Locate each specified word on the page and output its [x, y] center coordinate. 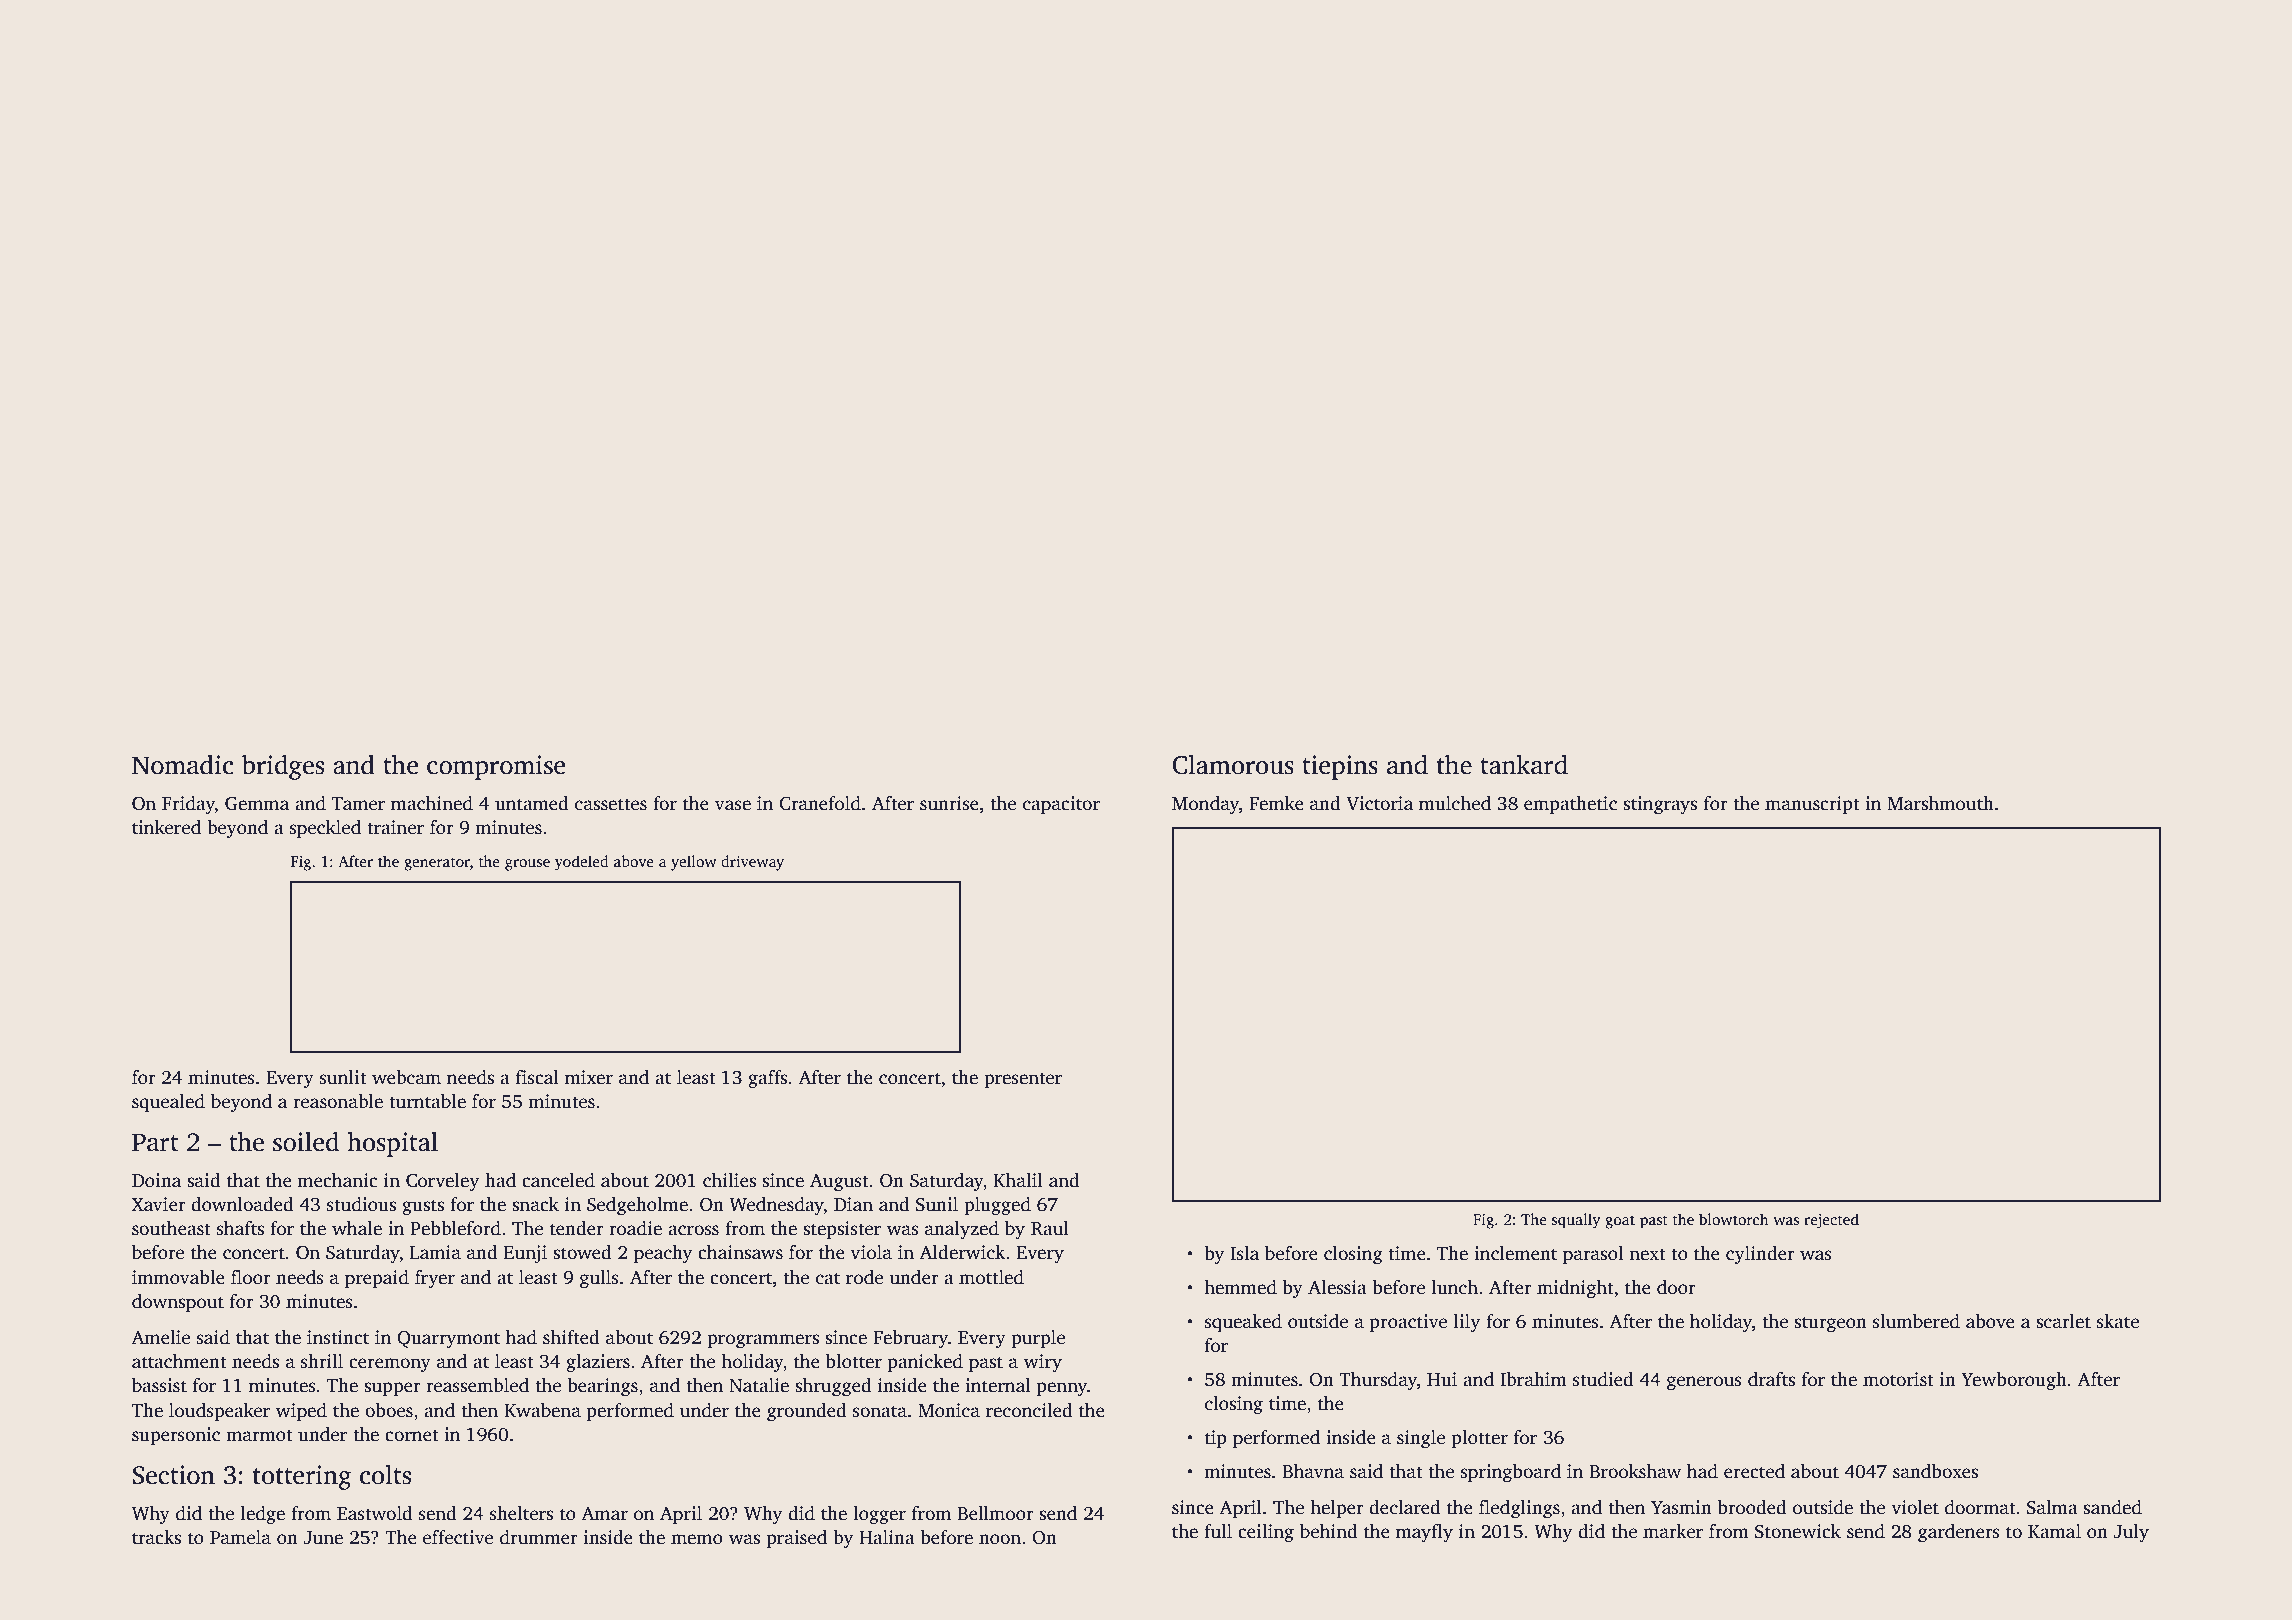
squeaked [1243, 1323]
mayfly [1424, 1533]
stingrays [1660, 805]
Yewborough [2014, 1381]
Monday [1205, 805]
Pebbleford [455, 1228]
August [839, 1182]
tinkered [166, 827]
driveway [752, 863]
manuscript [1812, 805]
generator [437, 864]
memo [697, 1539]
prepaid [377, 1279]
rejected [1831, 1221]
